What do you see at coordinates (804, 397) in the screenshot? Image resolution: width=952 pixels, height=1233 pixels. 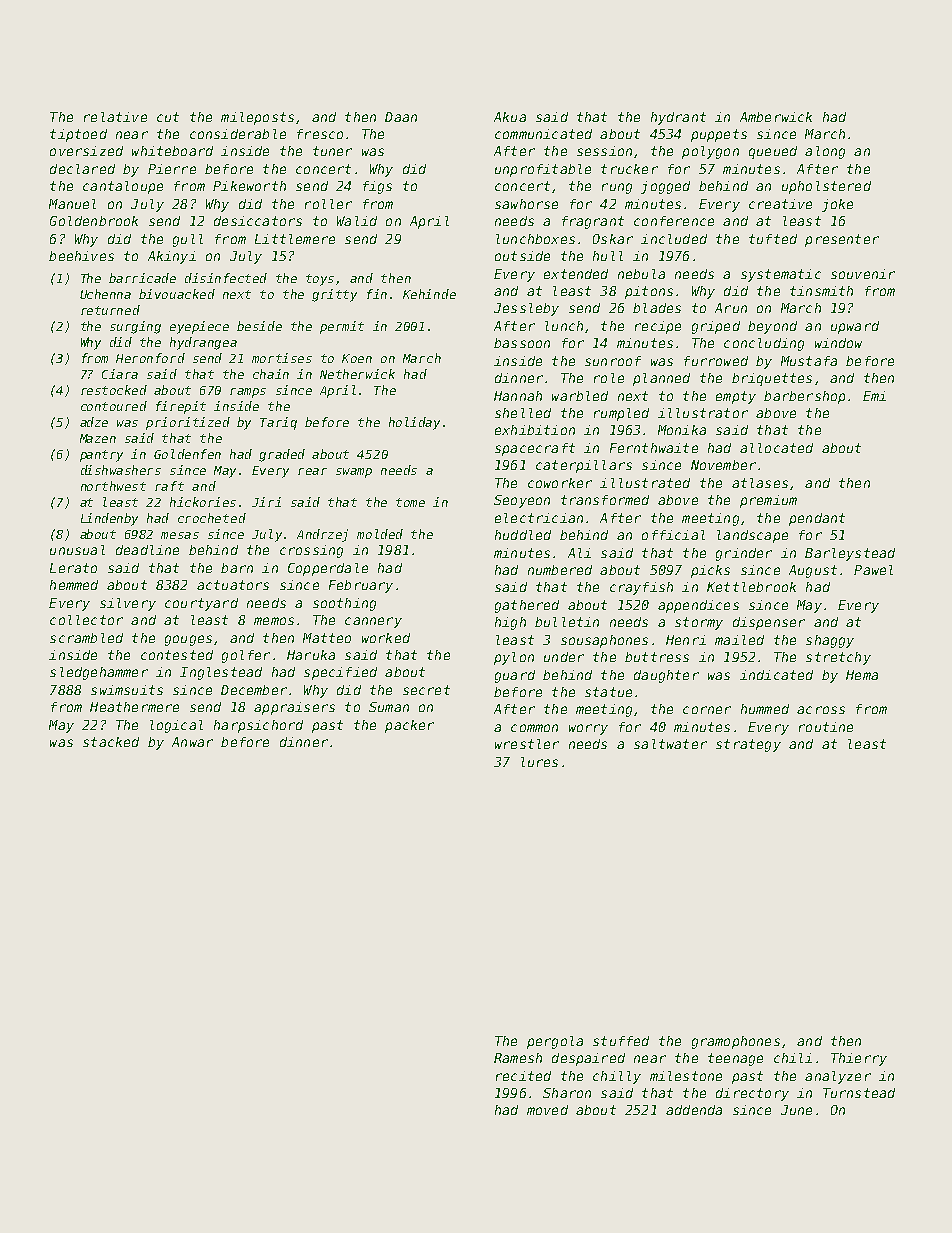 I see `barbershop` at bounding box center [804, 397].
